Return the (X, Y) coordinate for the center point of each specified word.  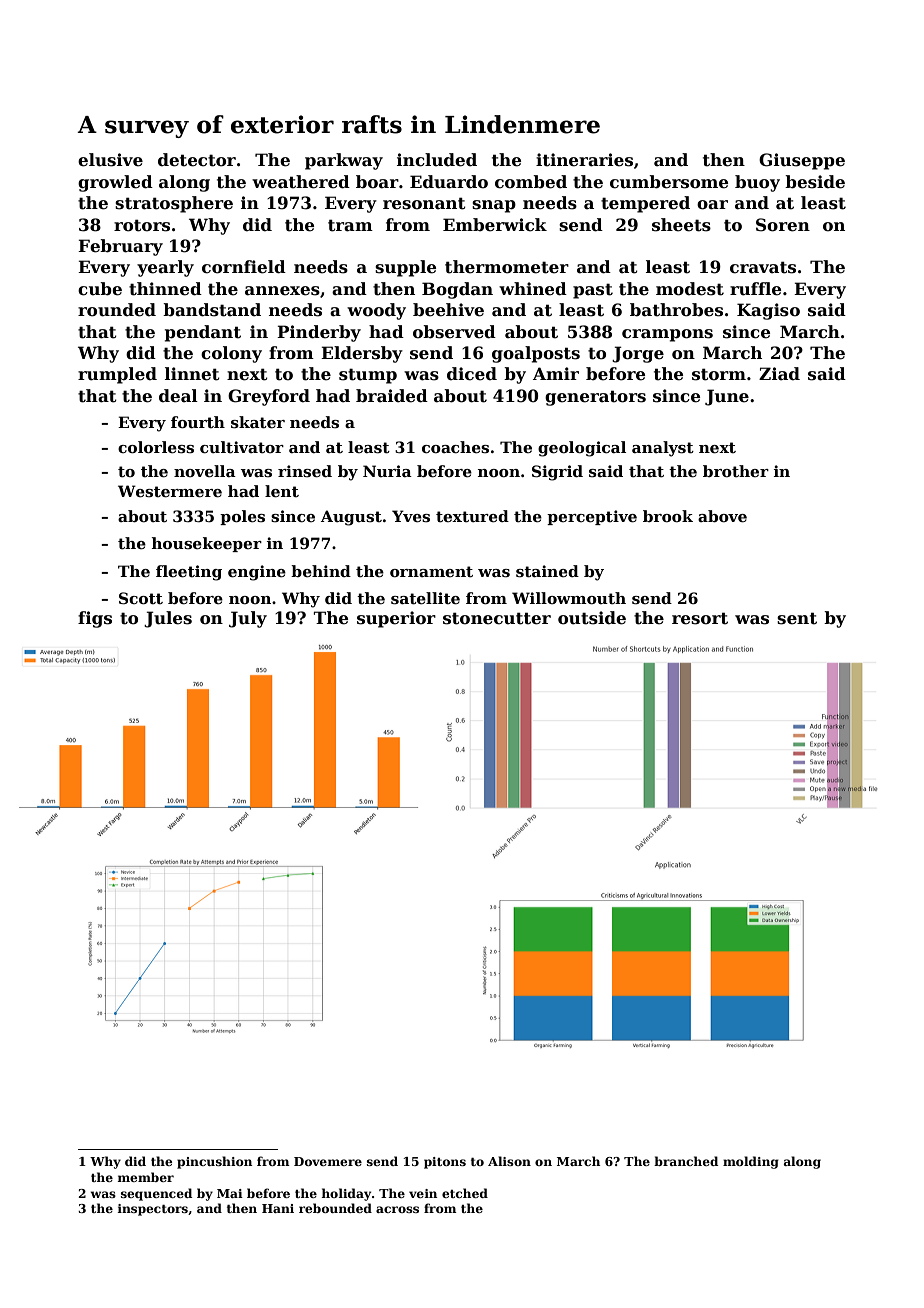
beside (815, 182)
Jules (168, 619)
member (146, 1177)
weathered (301, 182)
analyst (663, 449)
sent (797, 618)
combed (531, 182)
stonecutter (497, 618)
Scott (141, 598)
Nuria (387, 471)
